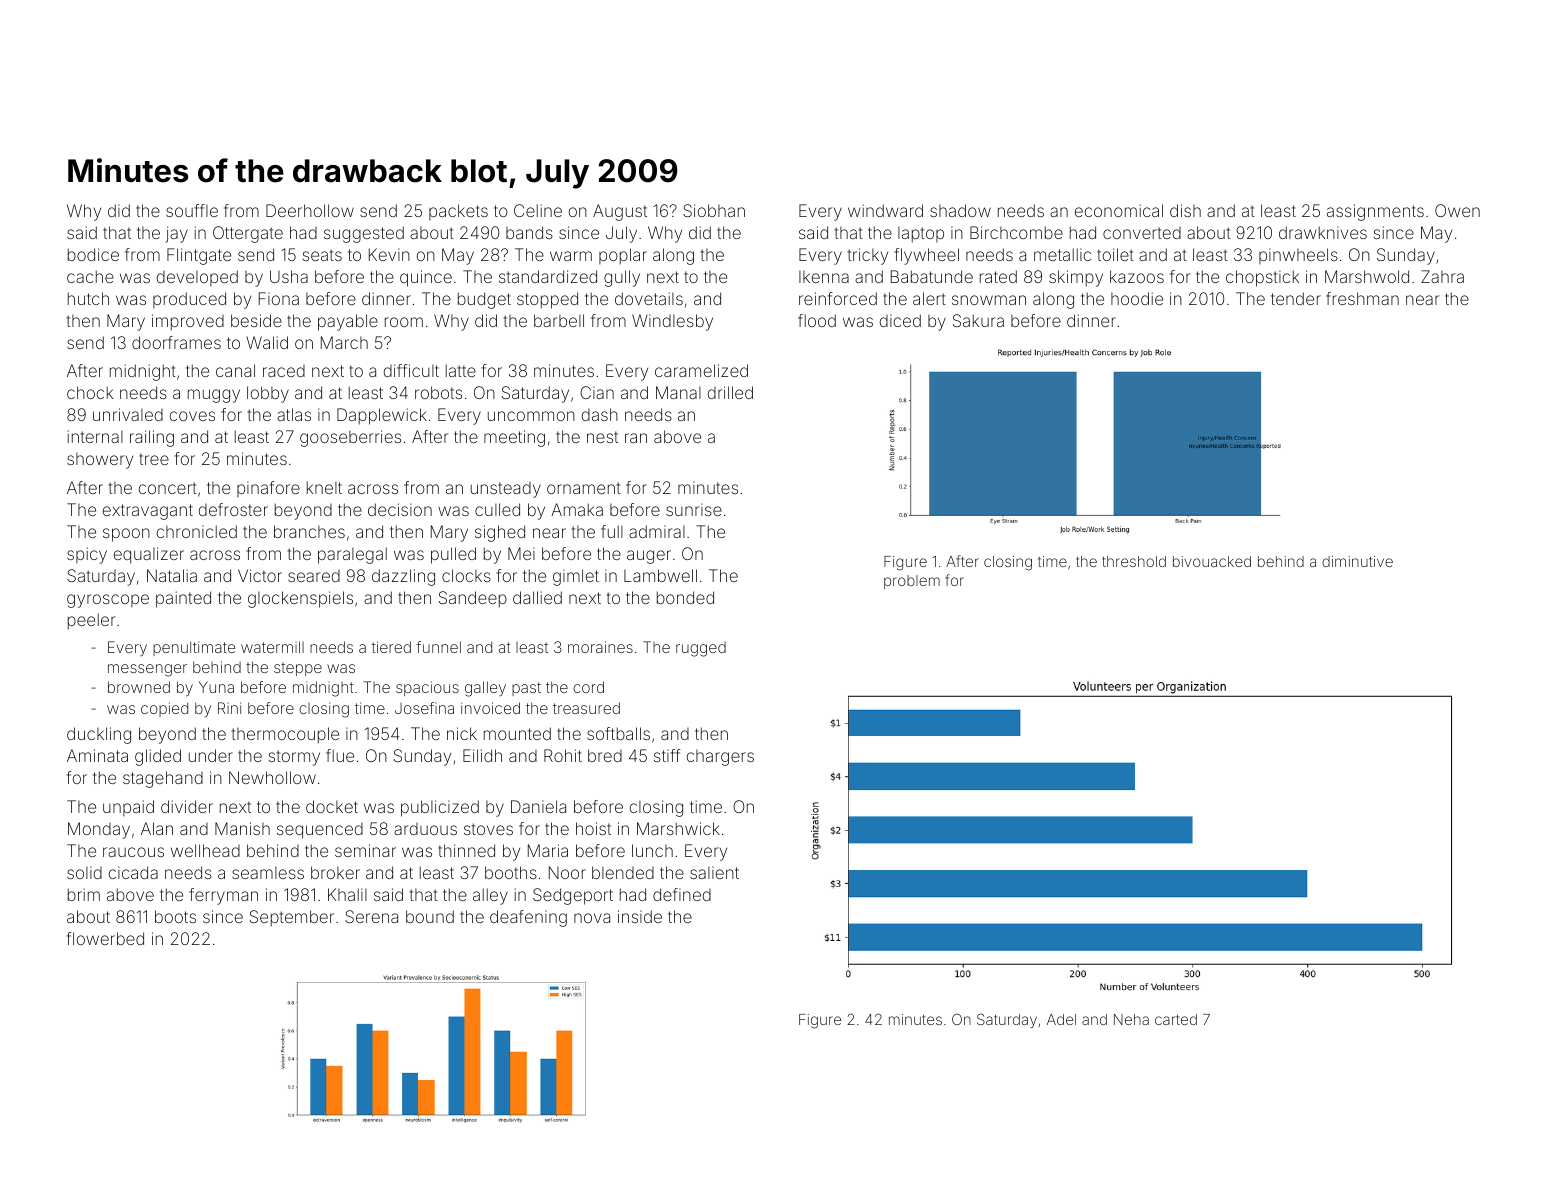 This screenshot has width=1555, height=1202. What do you see at coordinates (685, 597) in the screenshot?
I see `bonded` at bounding box center [685, 597].
